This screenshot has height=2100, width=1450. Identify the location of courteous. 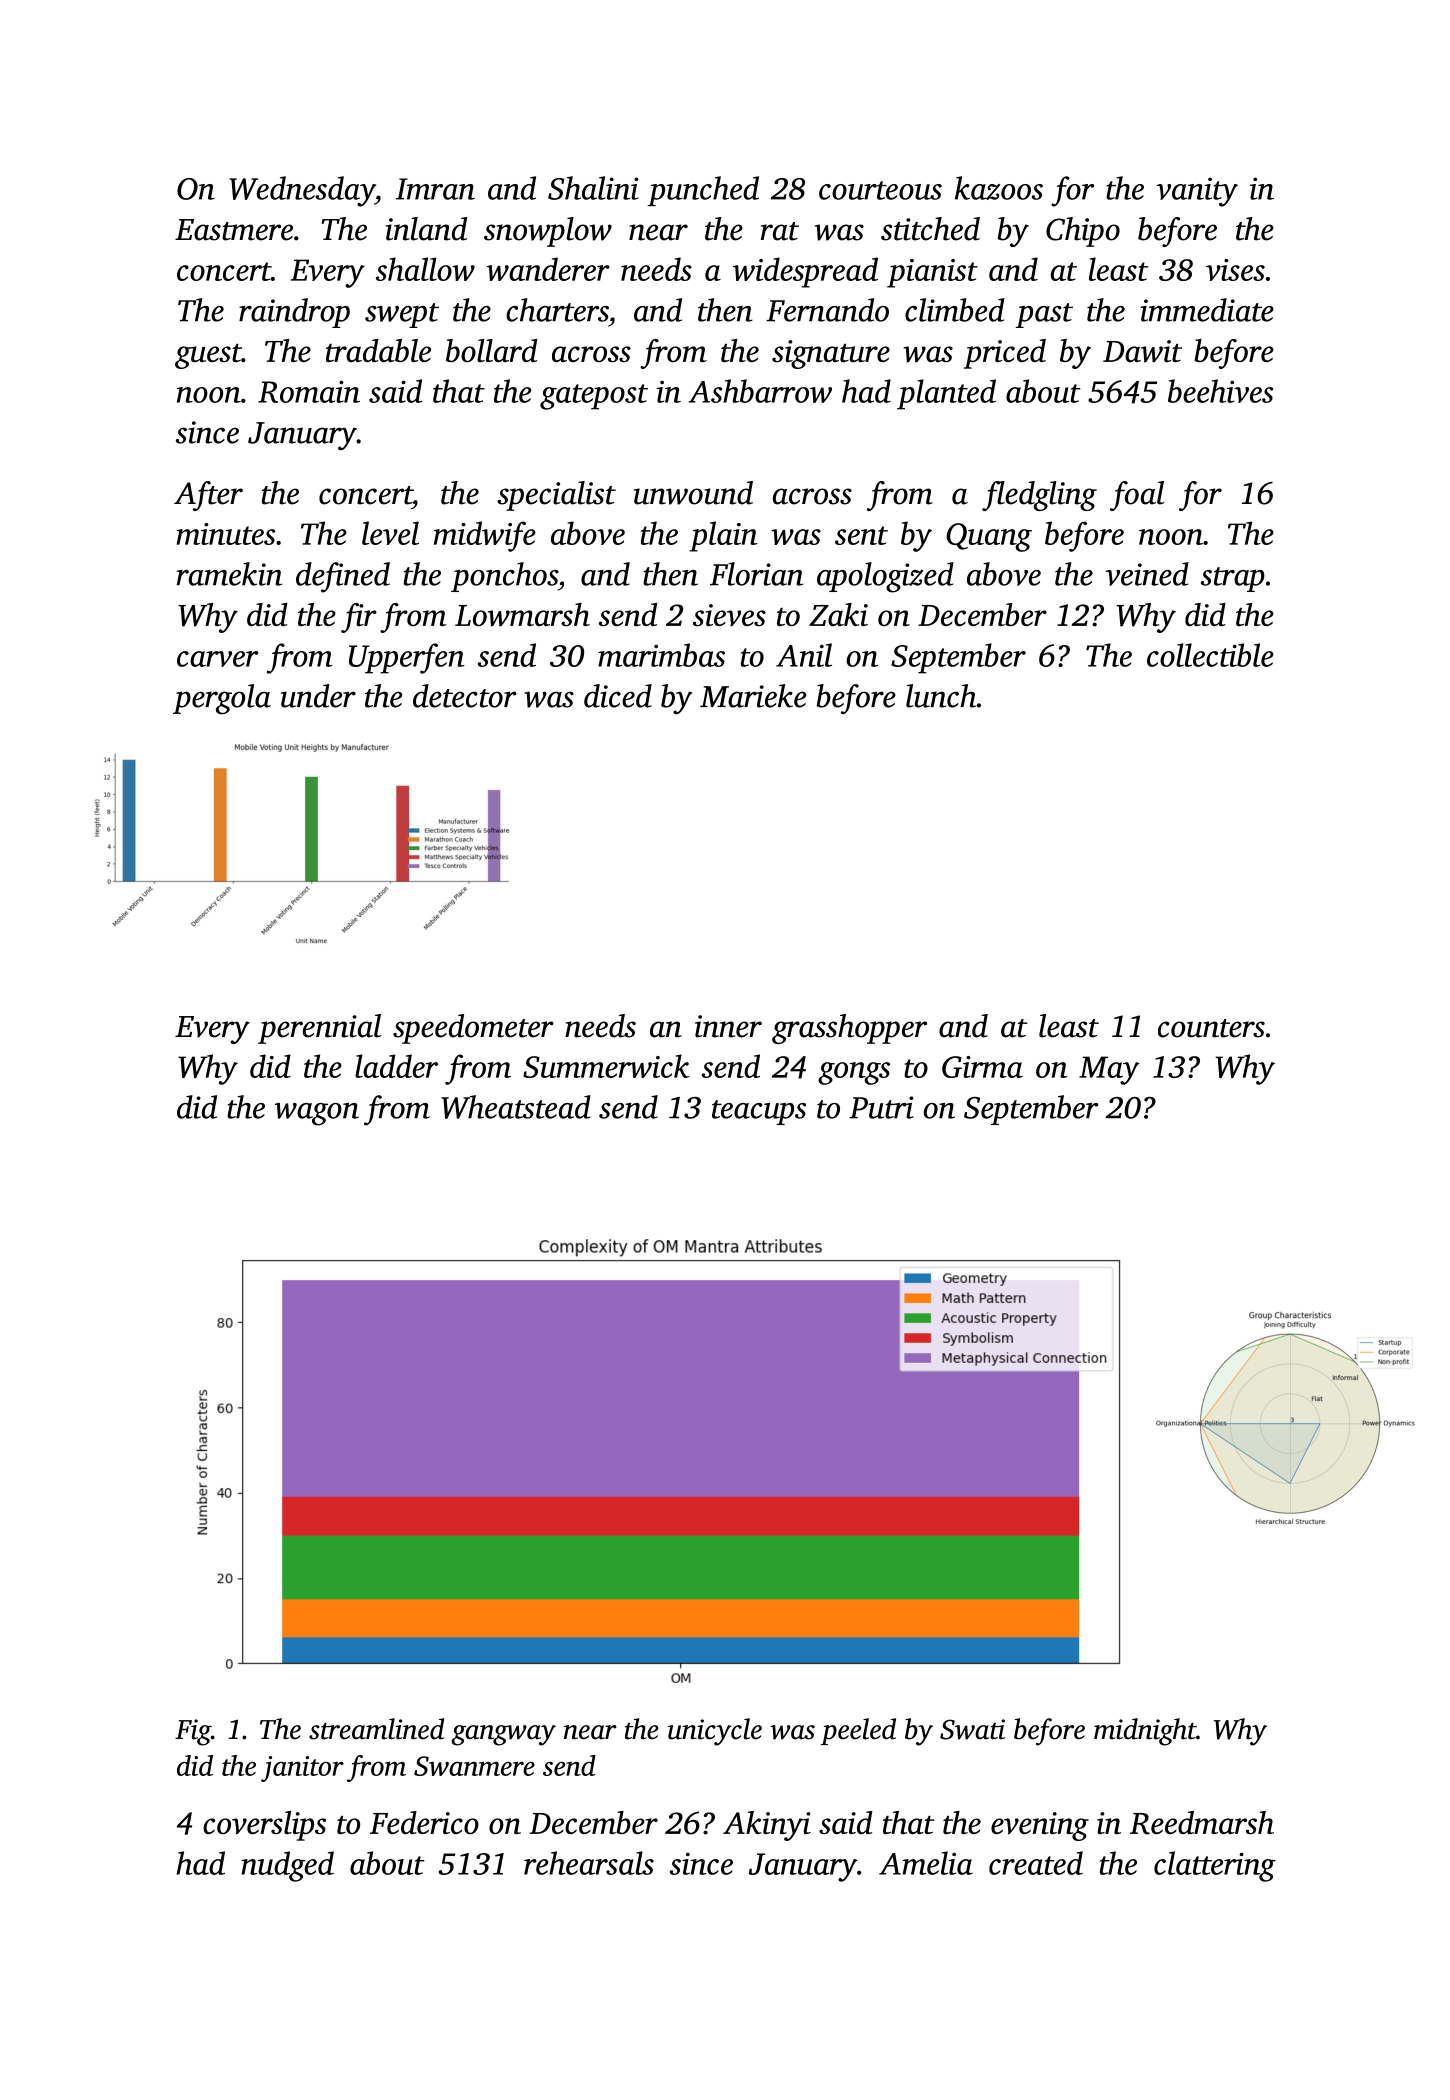
(880, 190).
